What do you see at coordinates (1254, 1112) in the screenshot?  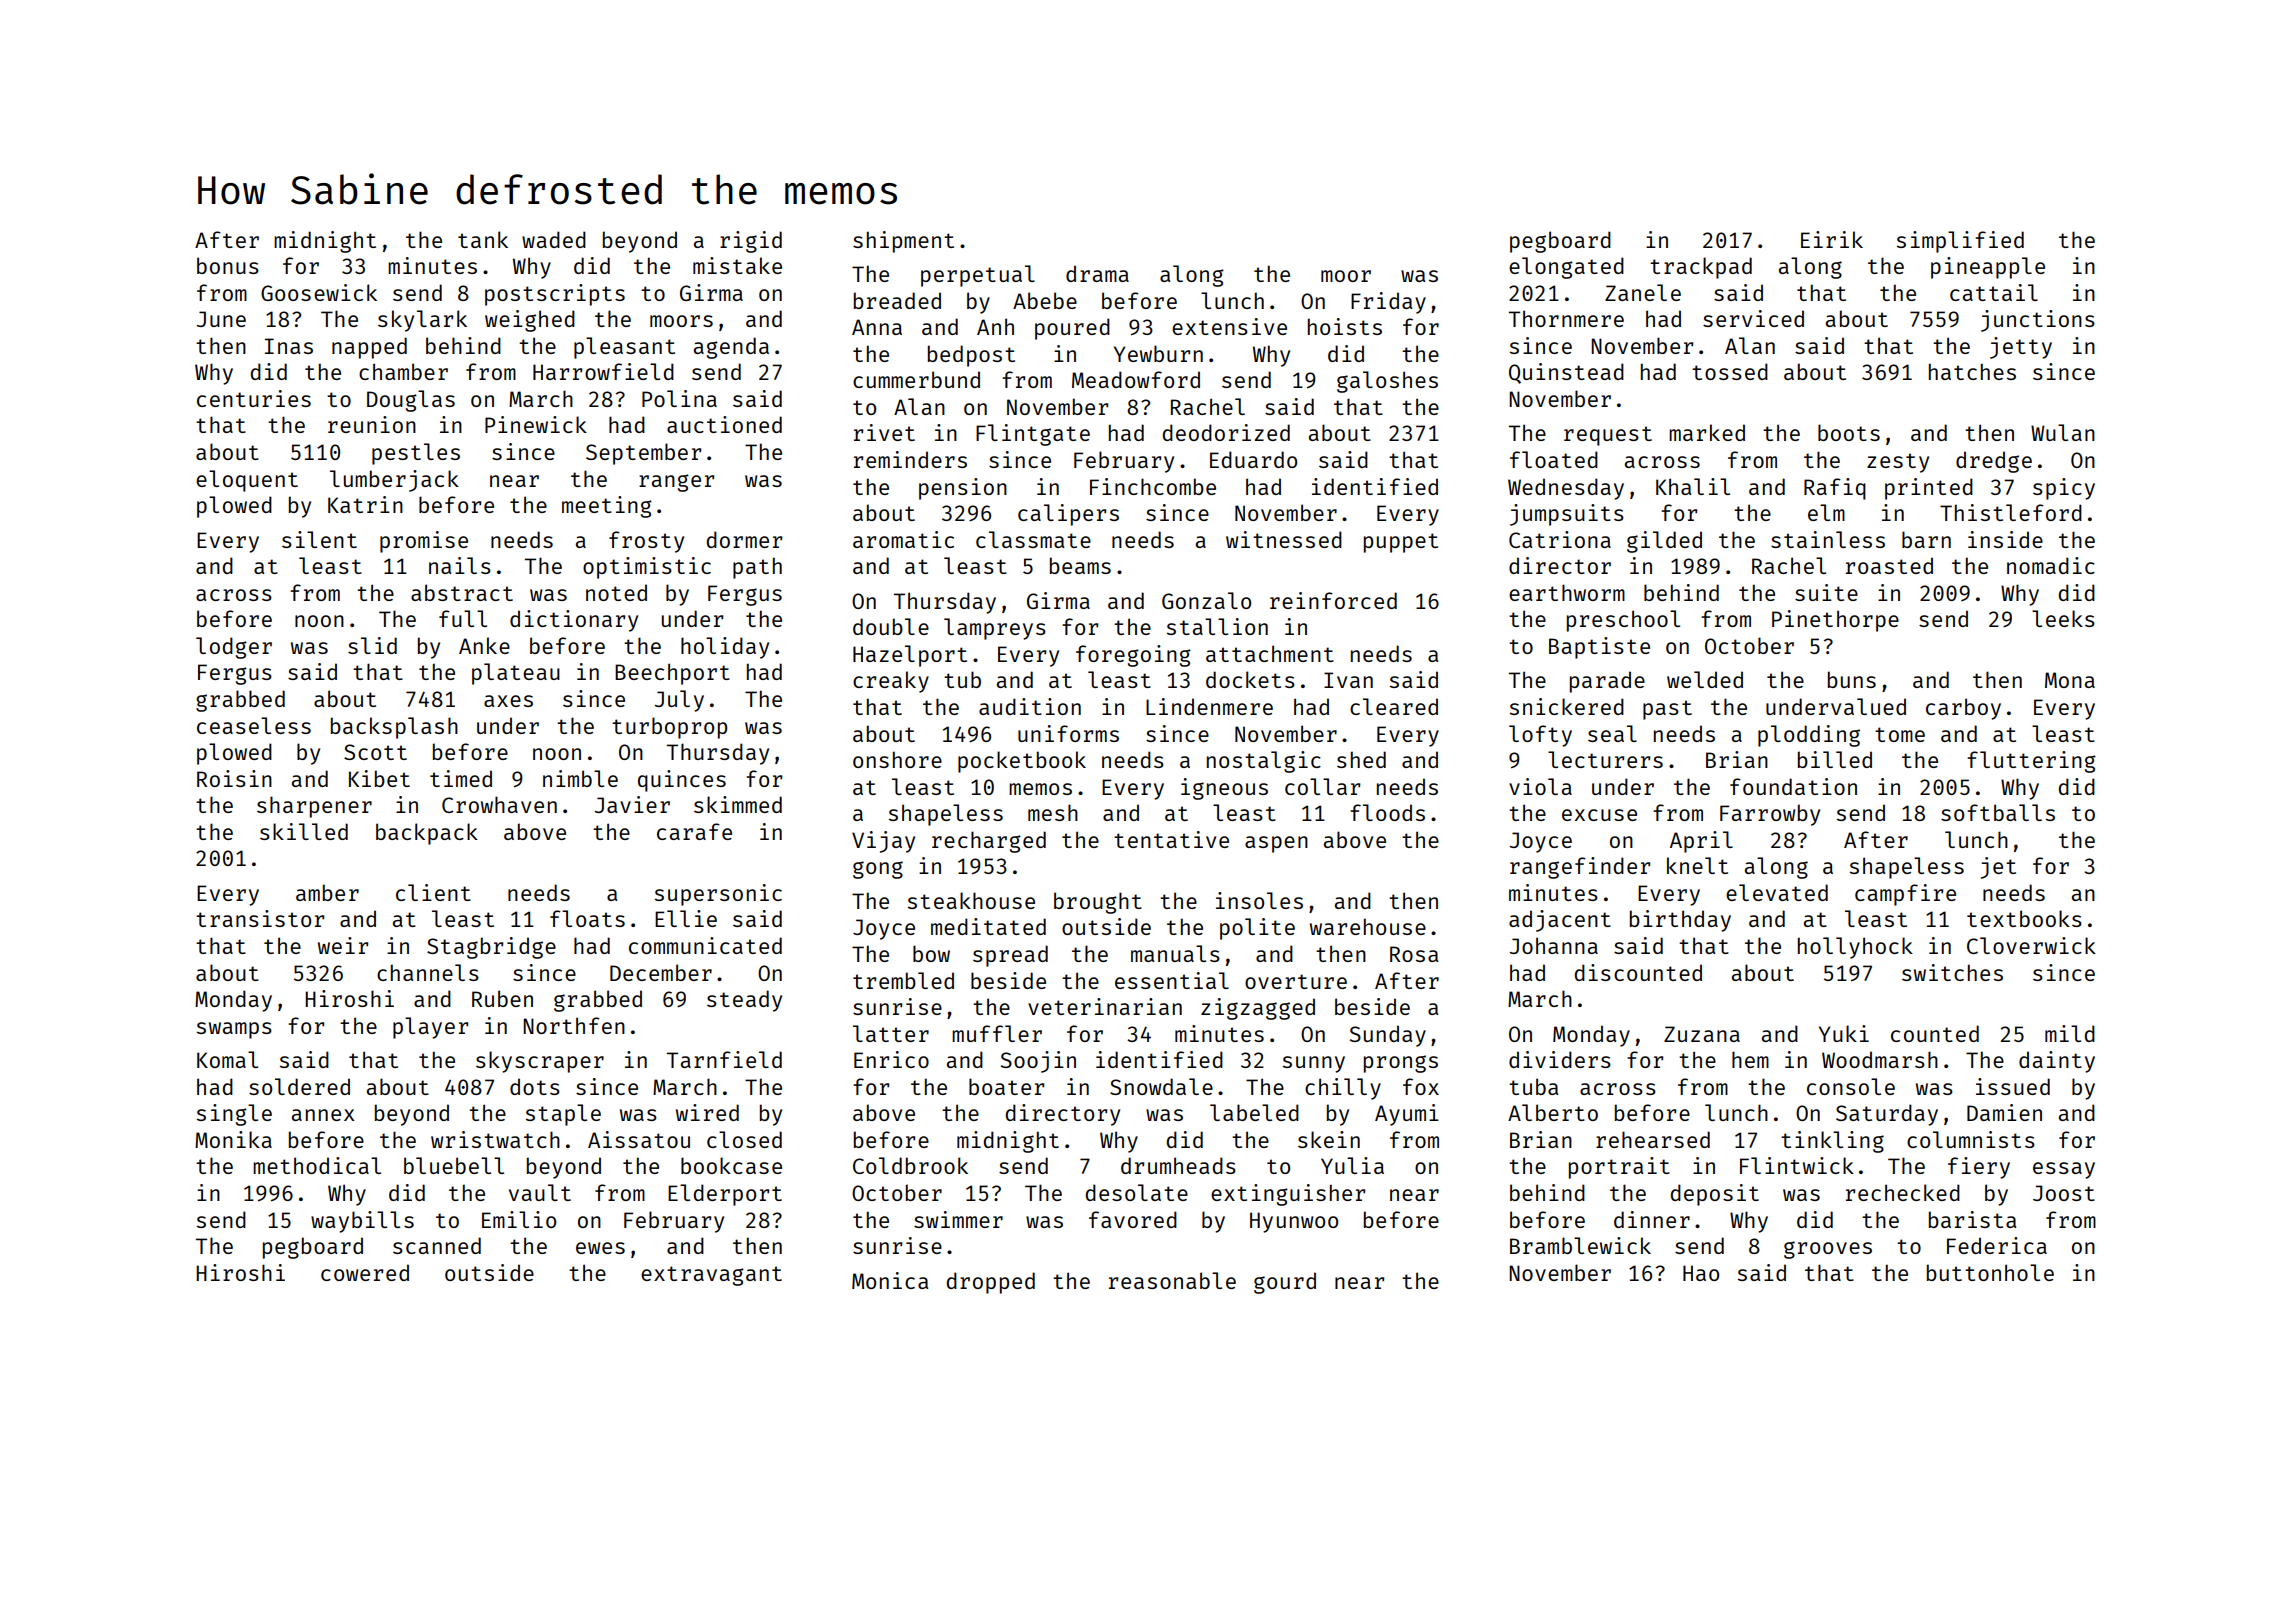 I see `labeled` at bounding box center [1254, 1112].
